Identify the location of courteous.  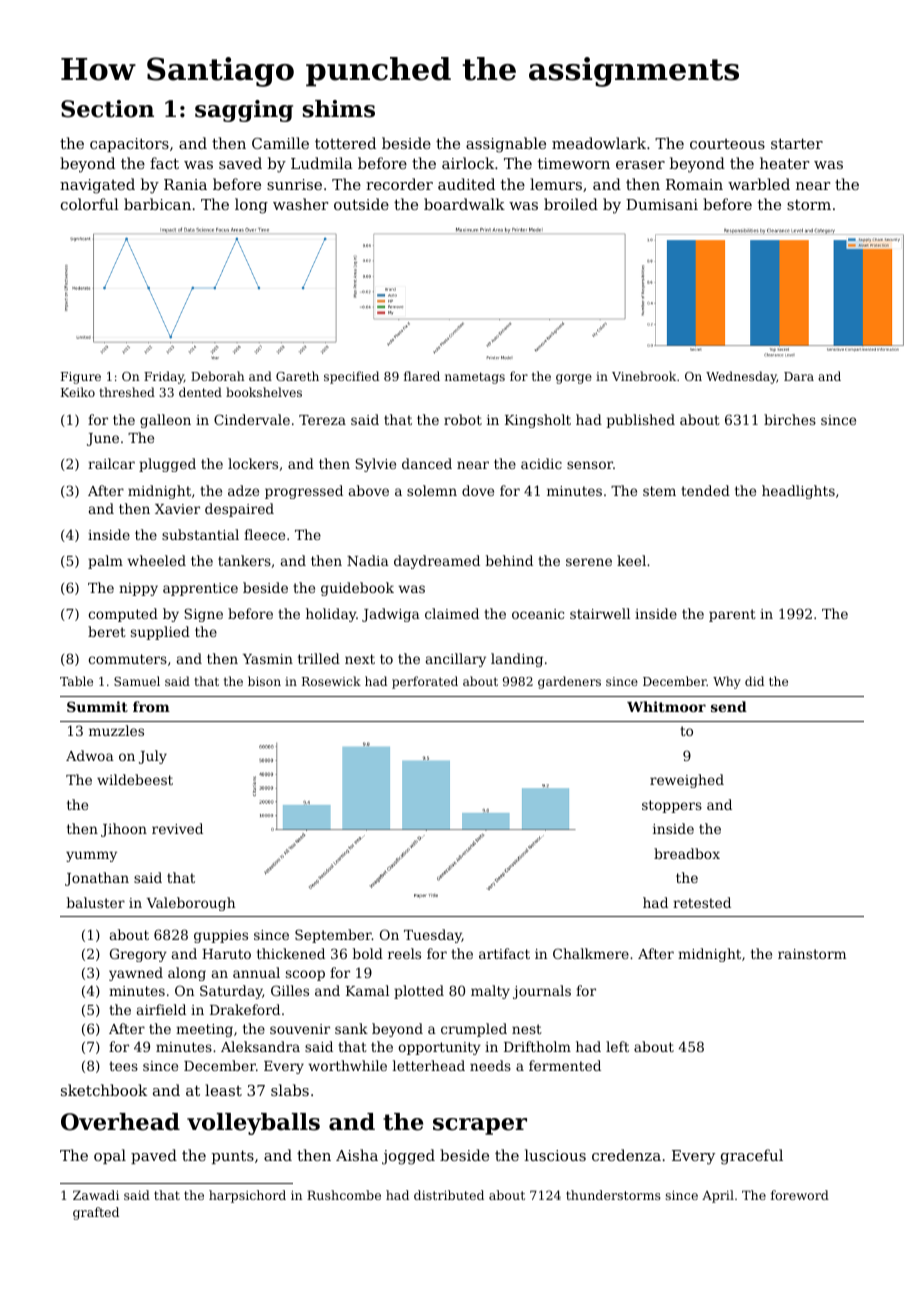
(727, 144).
